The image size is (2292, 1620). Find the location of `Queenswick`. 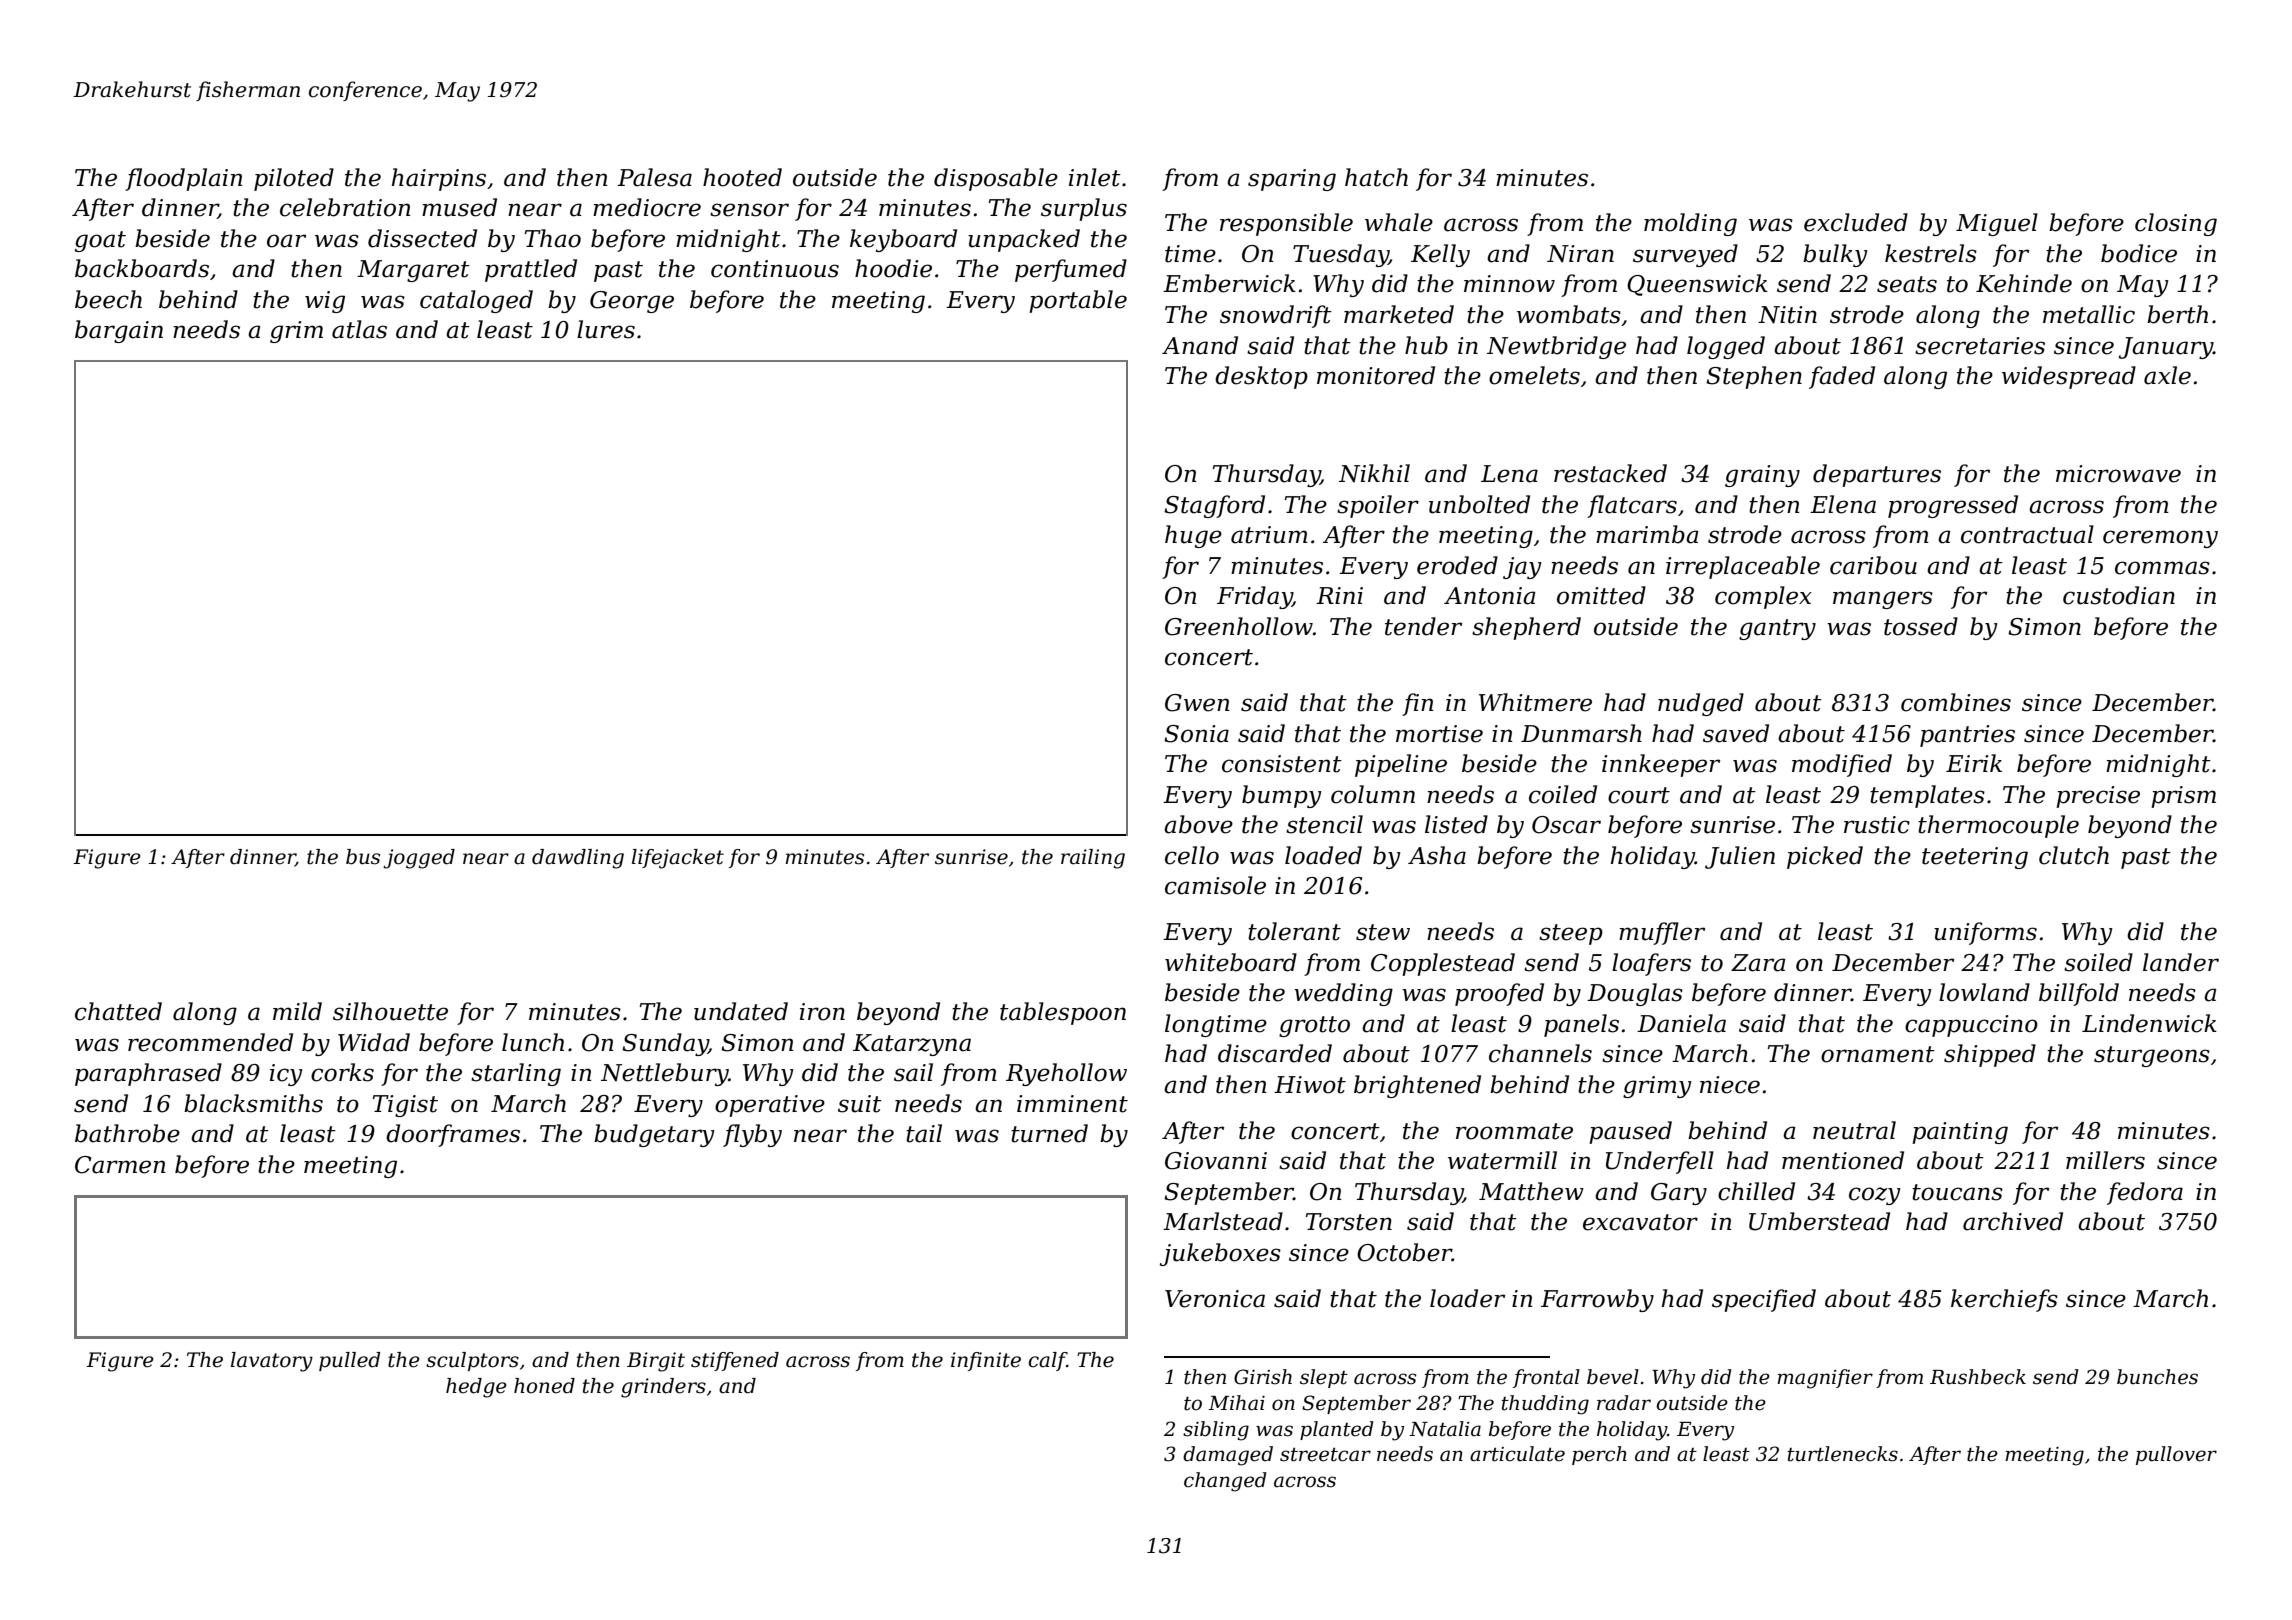

Queenswick is located at coordinates (1697, 285).
